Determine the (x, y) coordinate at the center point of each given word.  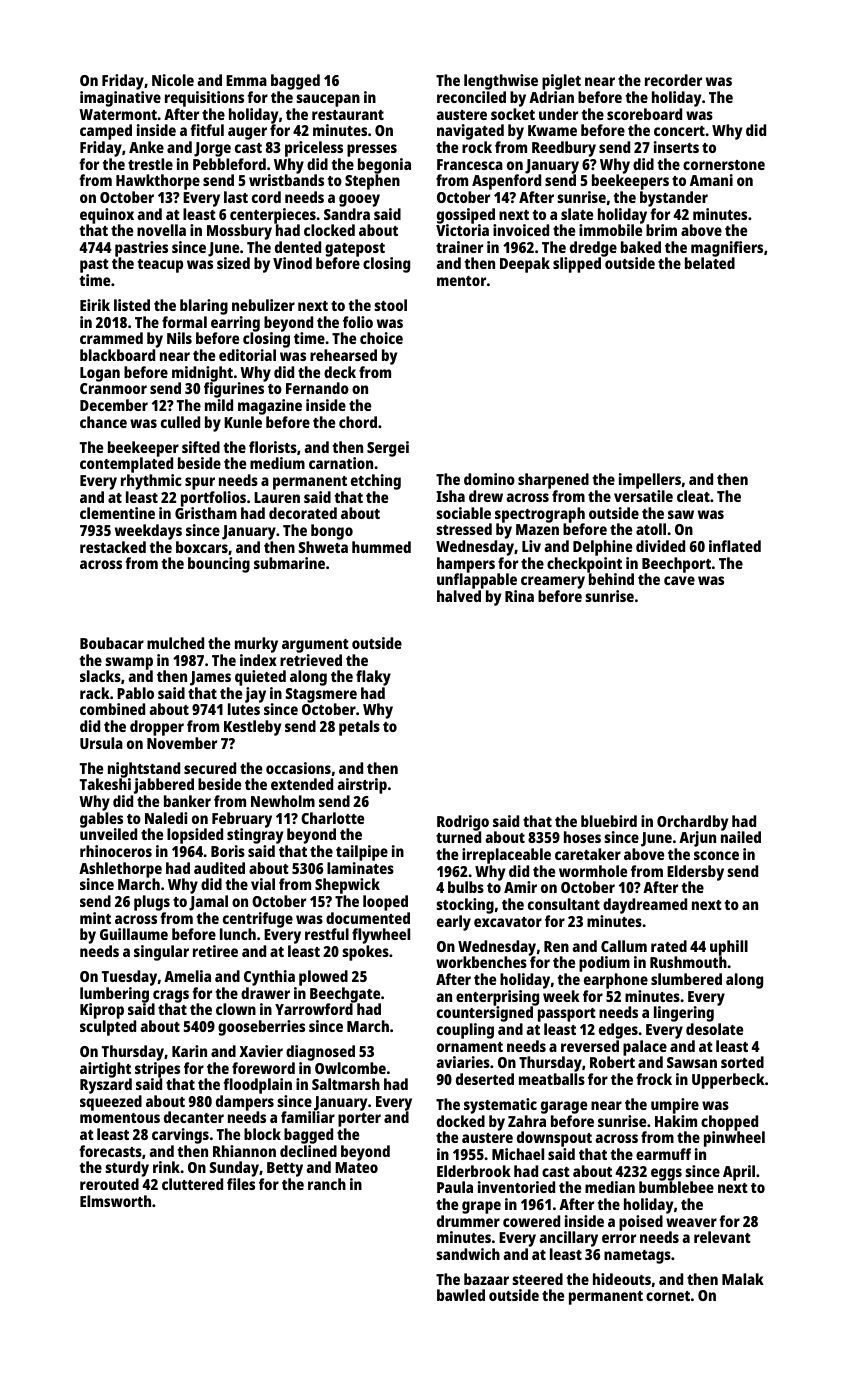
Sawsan (692, 1062)
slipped (577, 265)
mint (95, 918)
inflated (735, 546)
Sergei (388, 449)
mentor (461, 281)
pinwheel (734, 1139)
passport (567, 1015)
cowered (531, 1221)
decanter (194, 1117)
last (236, 197)
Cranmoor (113, 388)
